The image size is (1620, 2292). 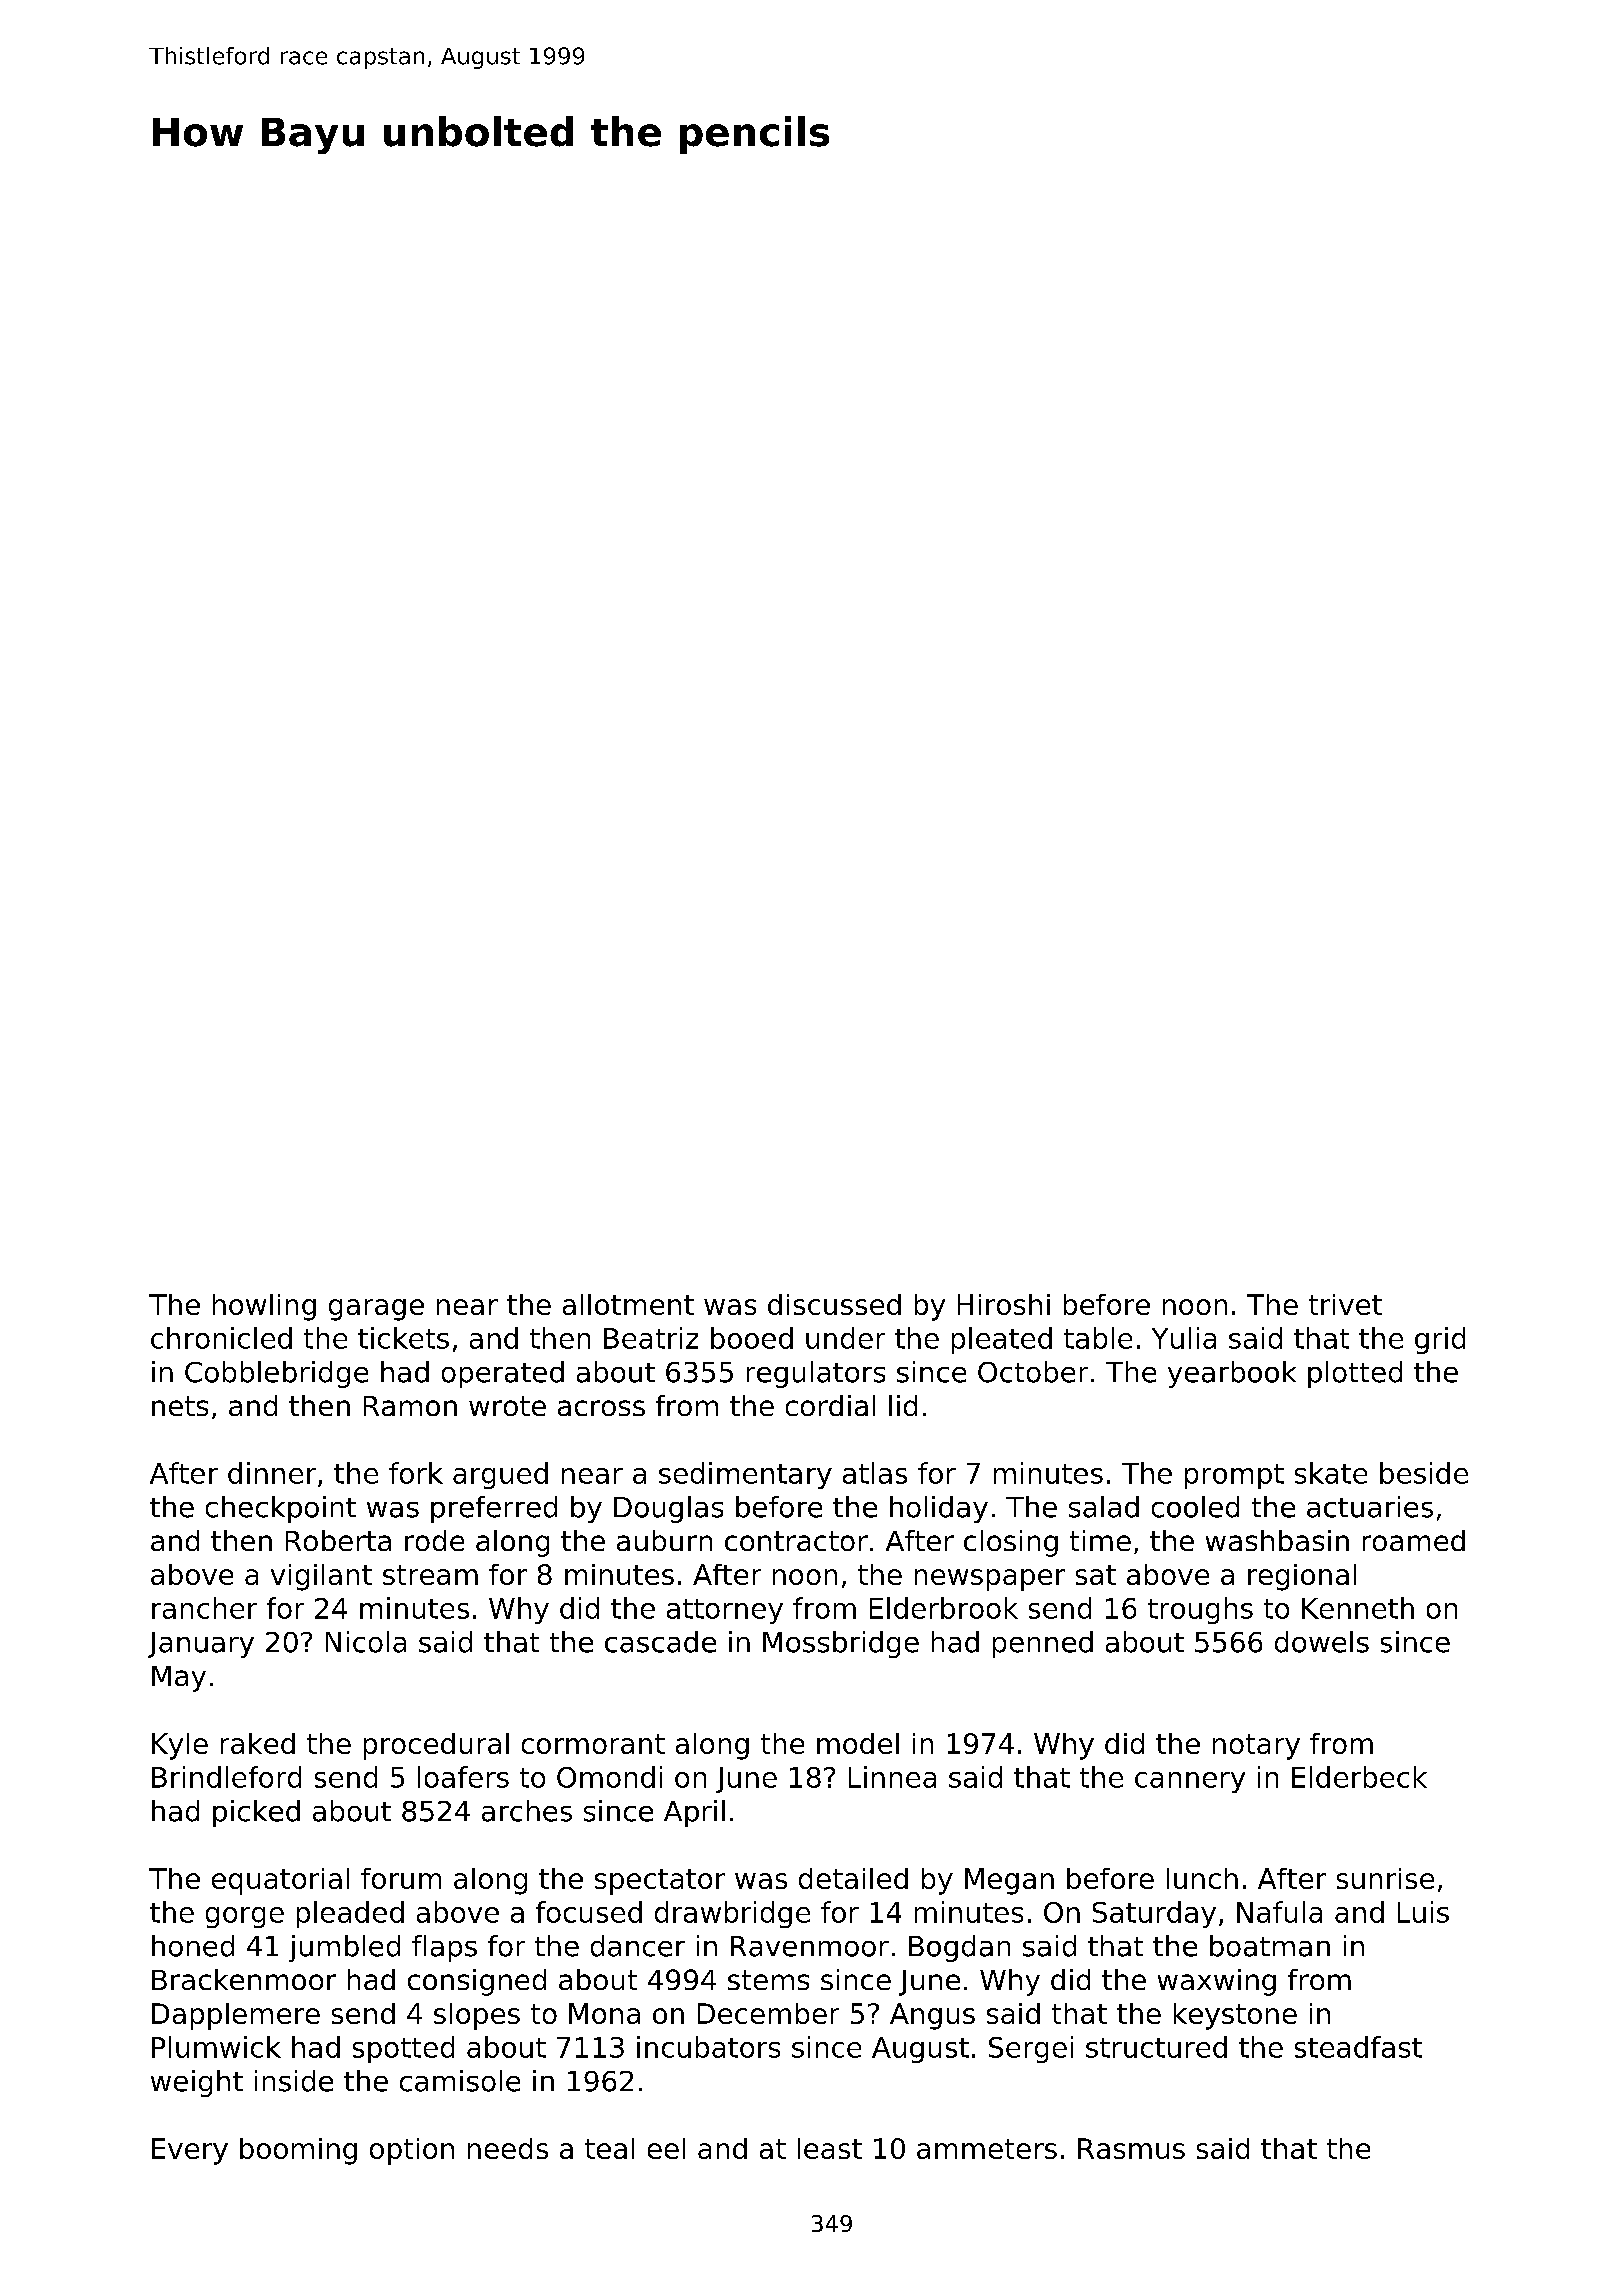 I want to click on Linnea, so click(x=892, y=1777).
